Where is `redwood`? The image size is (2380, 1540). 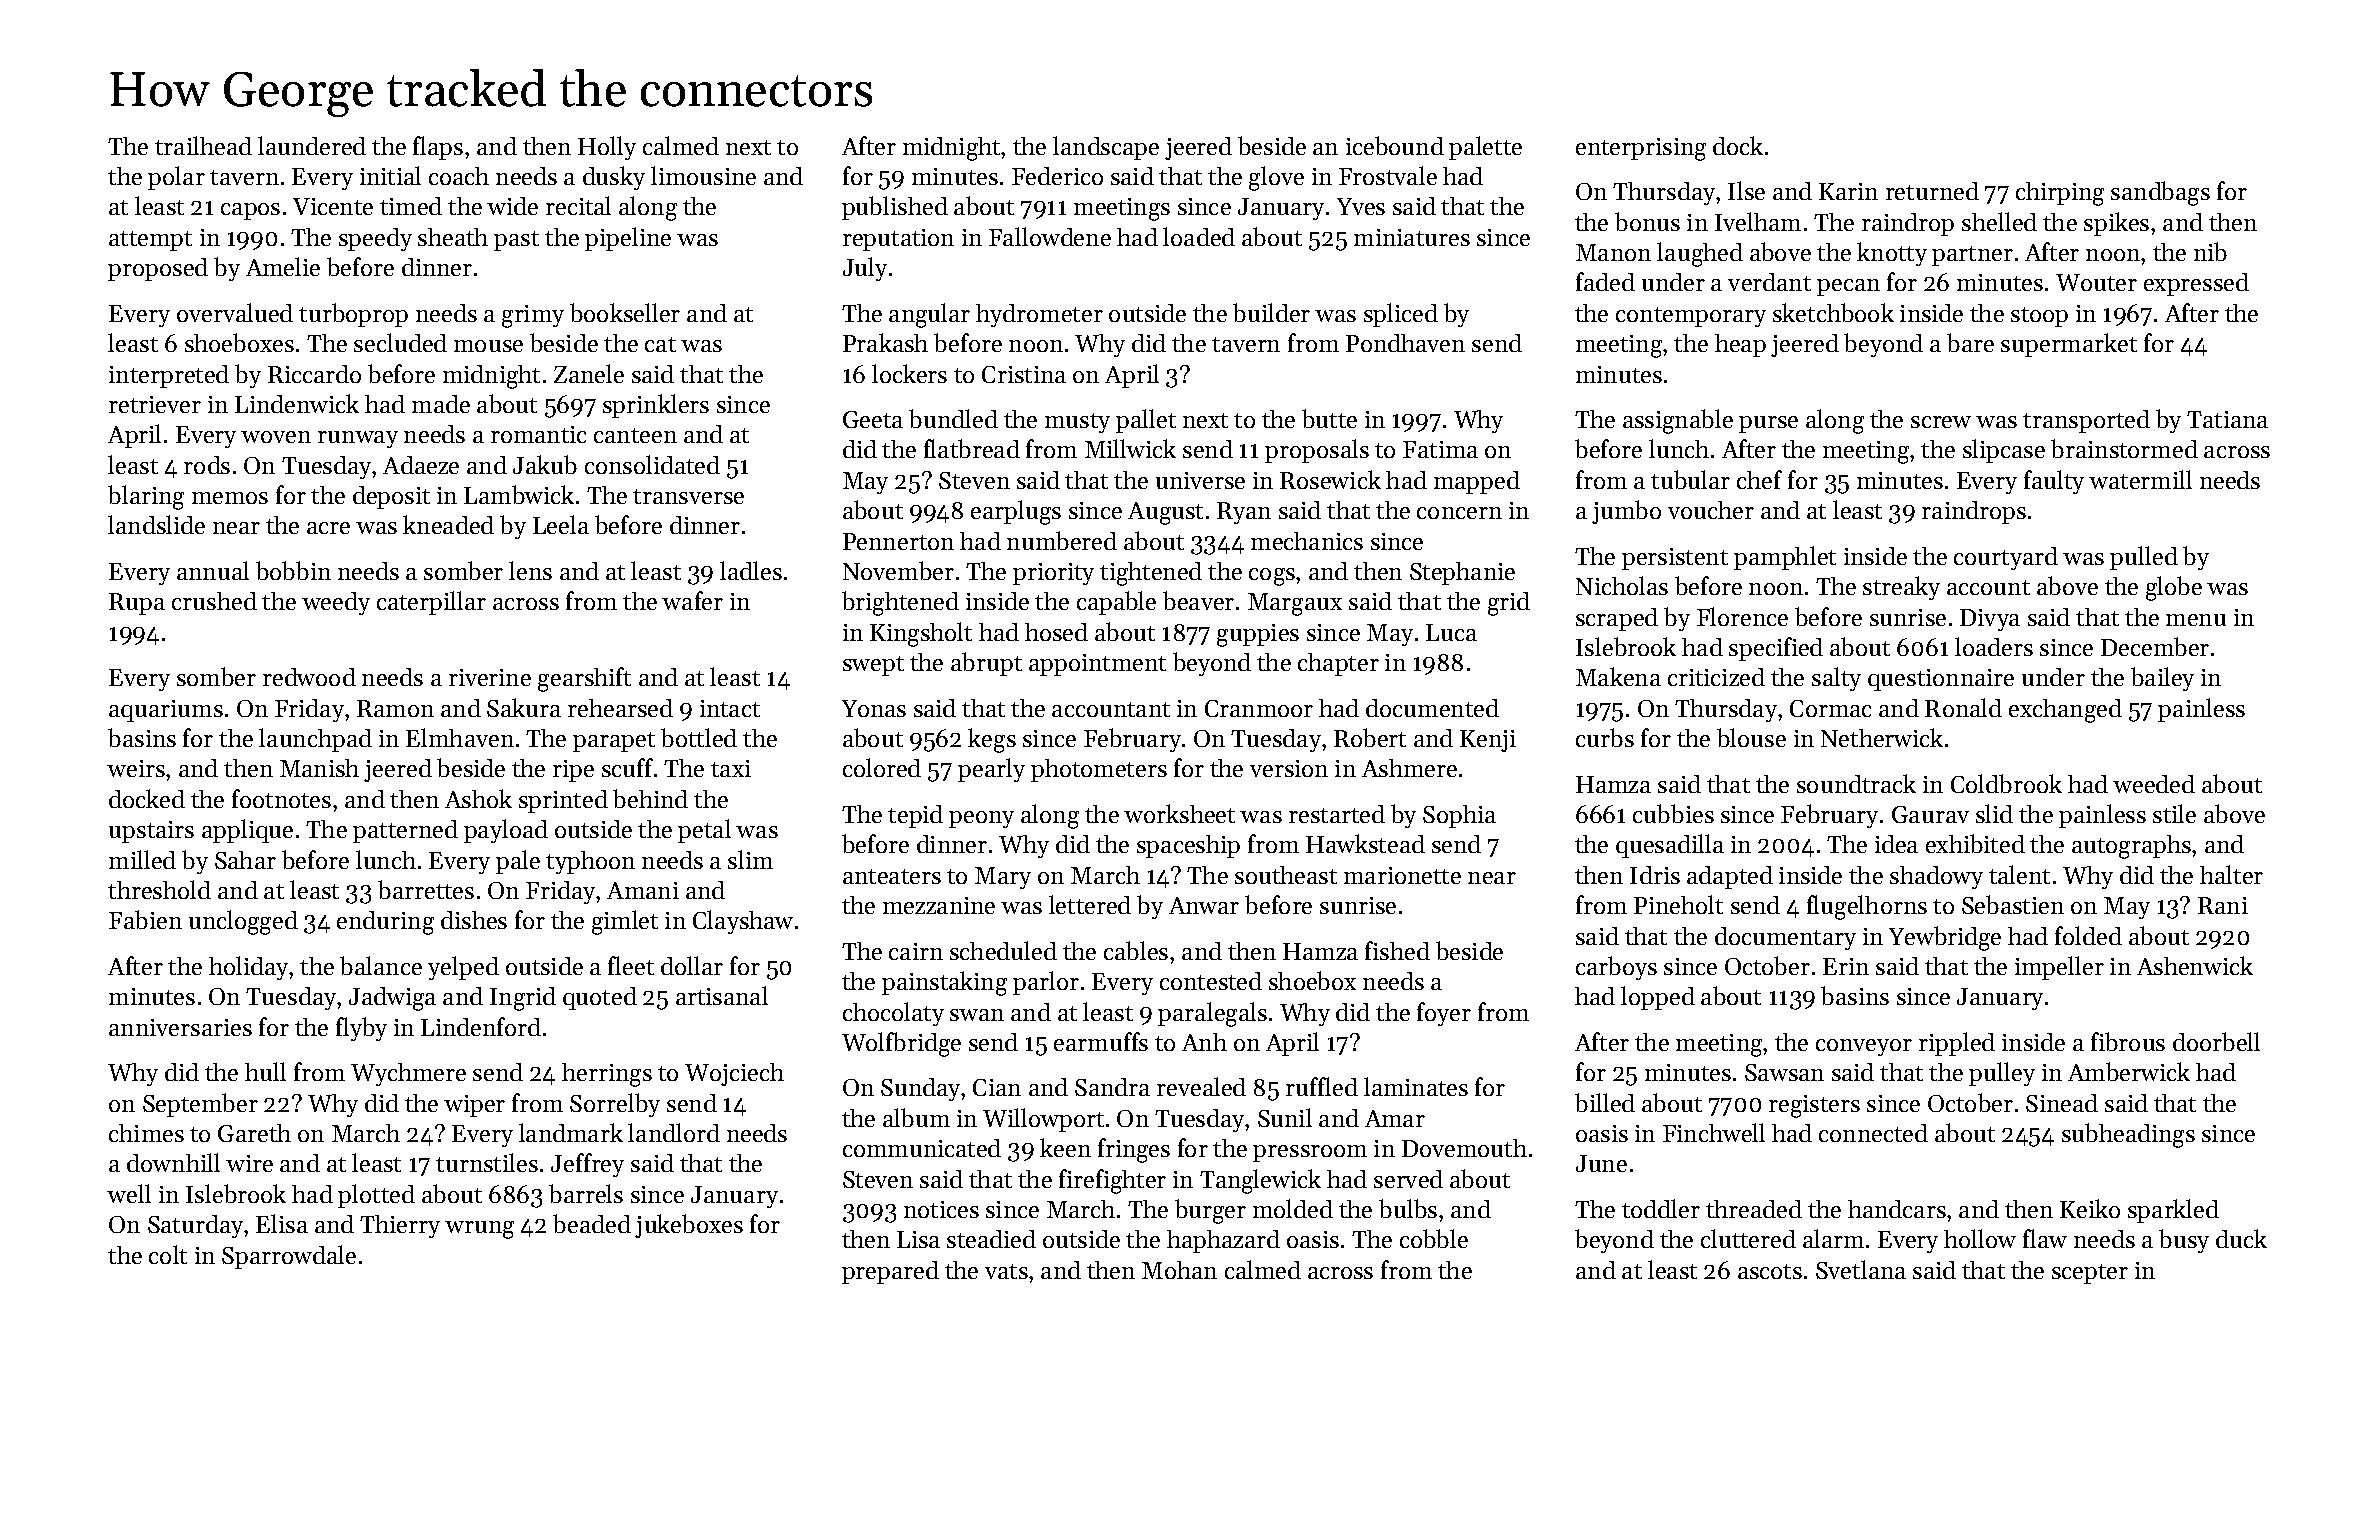
redwood is located at coordinates (309, 677).
